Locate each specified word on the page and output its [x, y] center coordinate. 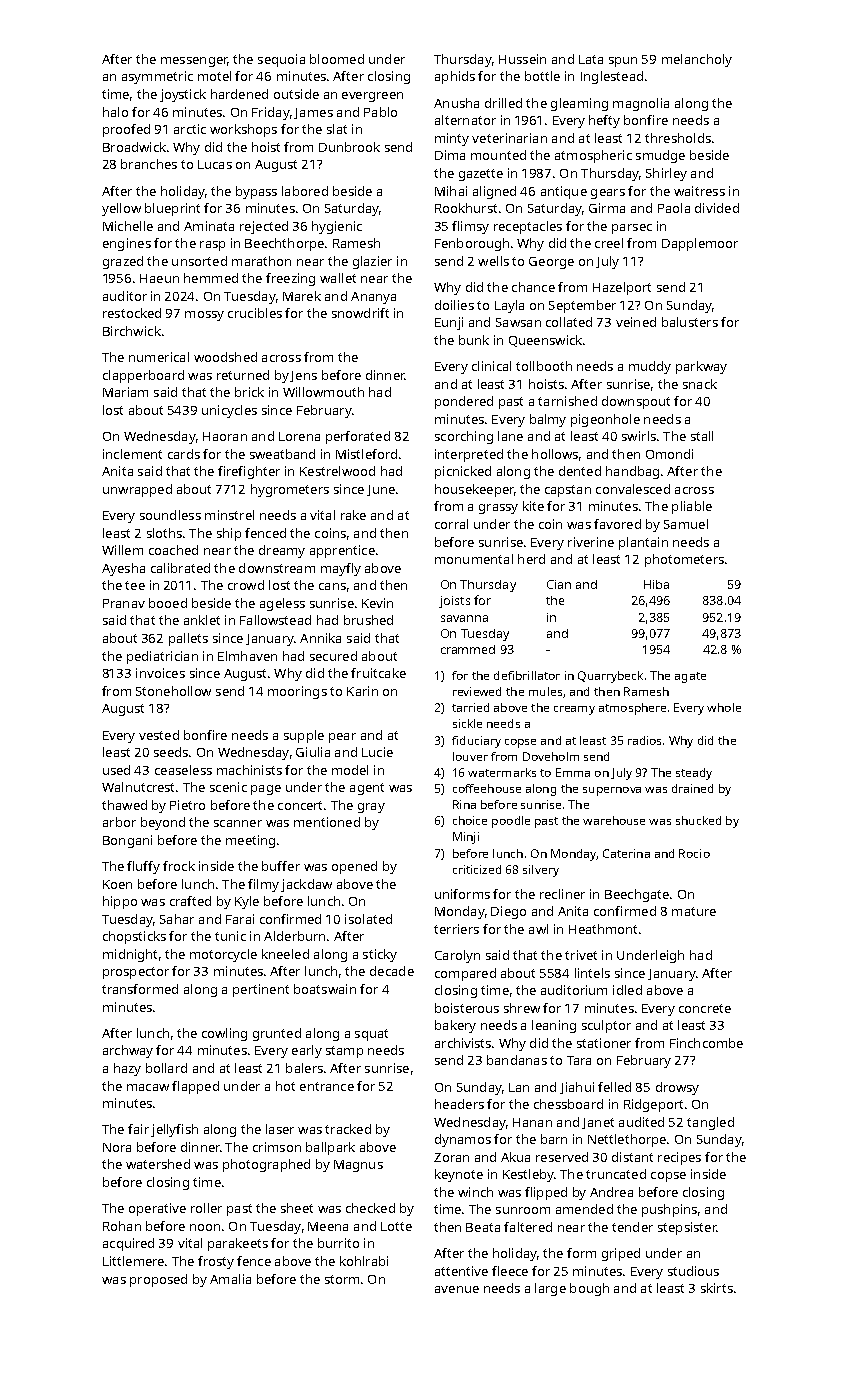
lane [510, 436]
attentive [461, 1271]
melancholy [697, 60]
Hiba [656, 584]
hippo [120, 902]
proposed [158, 1280]
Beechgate [637, 895]
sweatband [282, 454]
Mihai [451, 191]
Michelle [128, 226]
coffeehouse [487, 788]
